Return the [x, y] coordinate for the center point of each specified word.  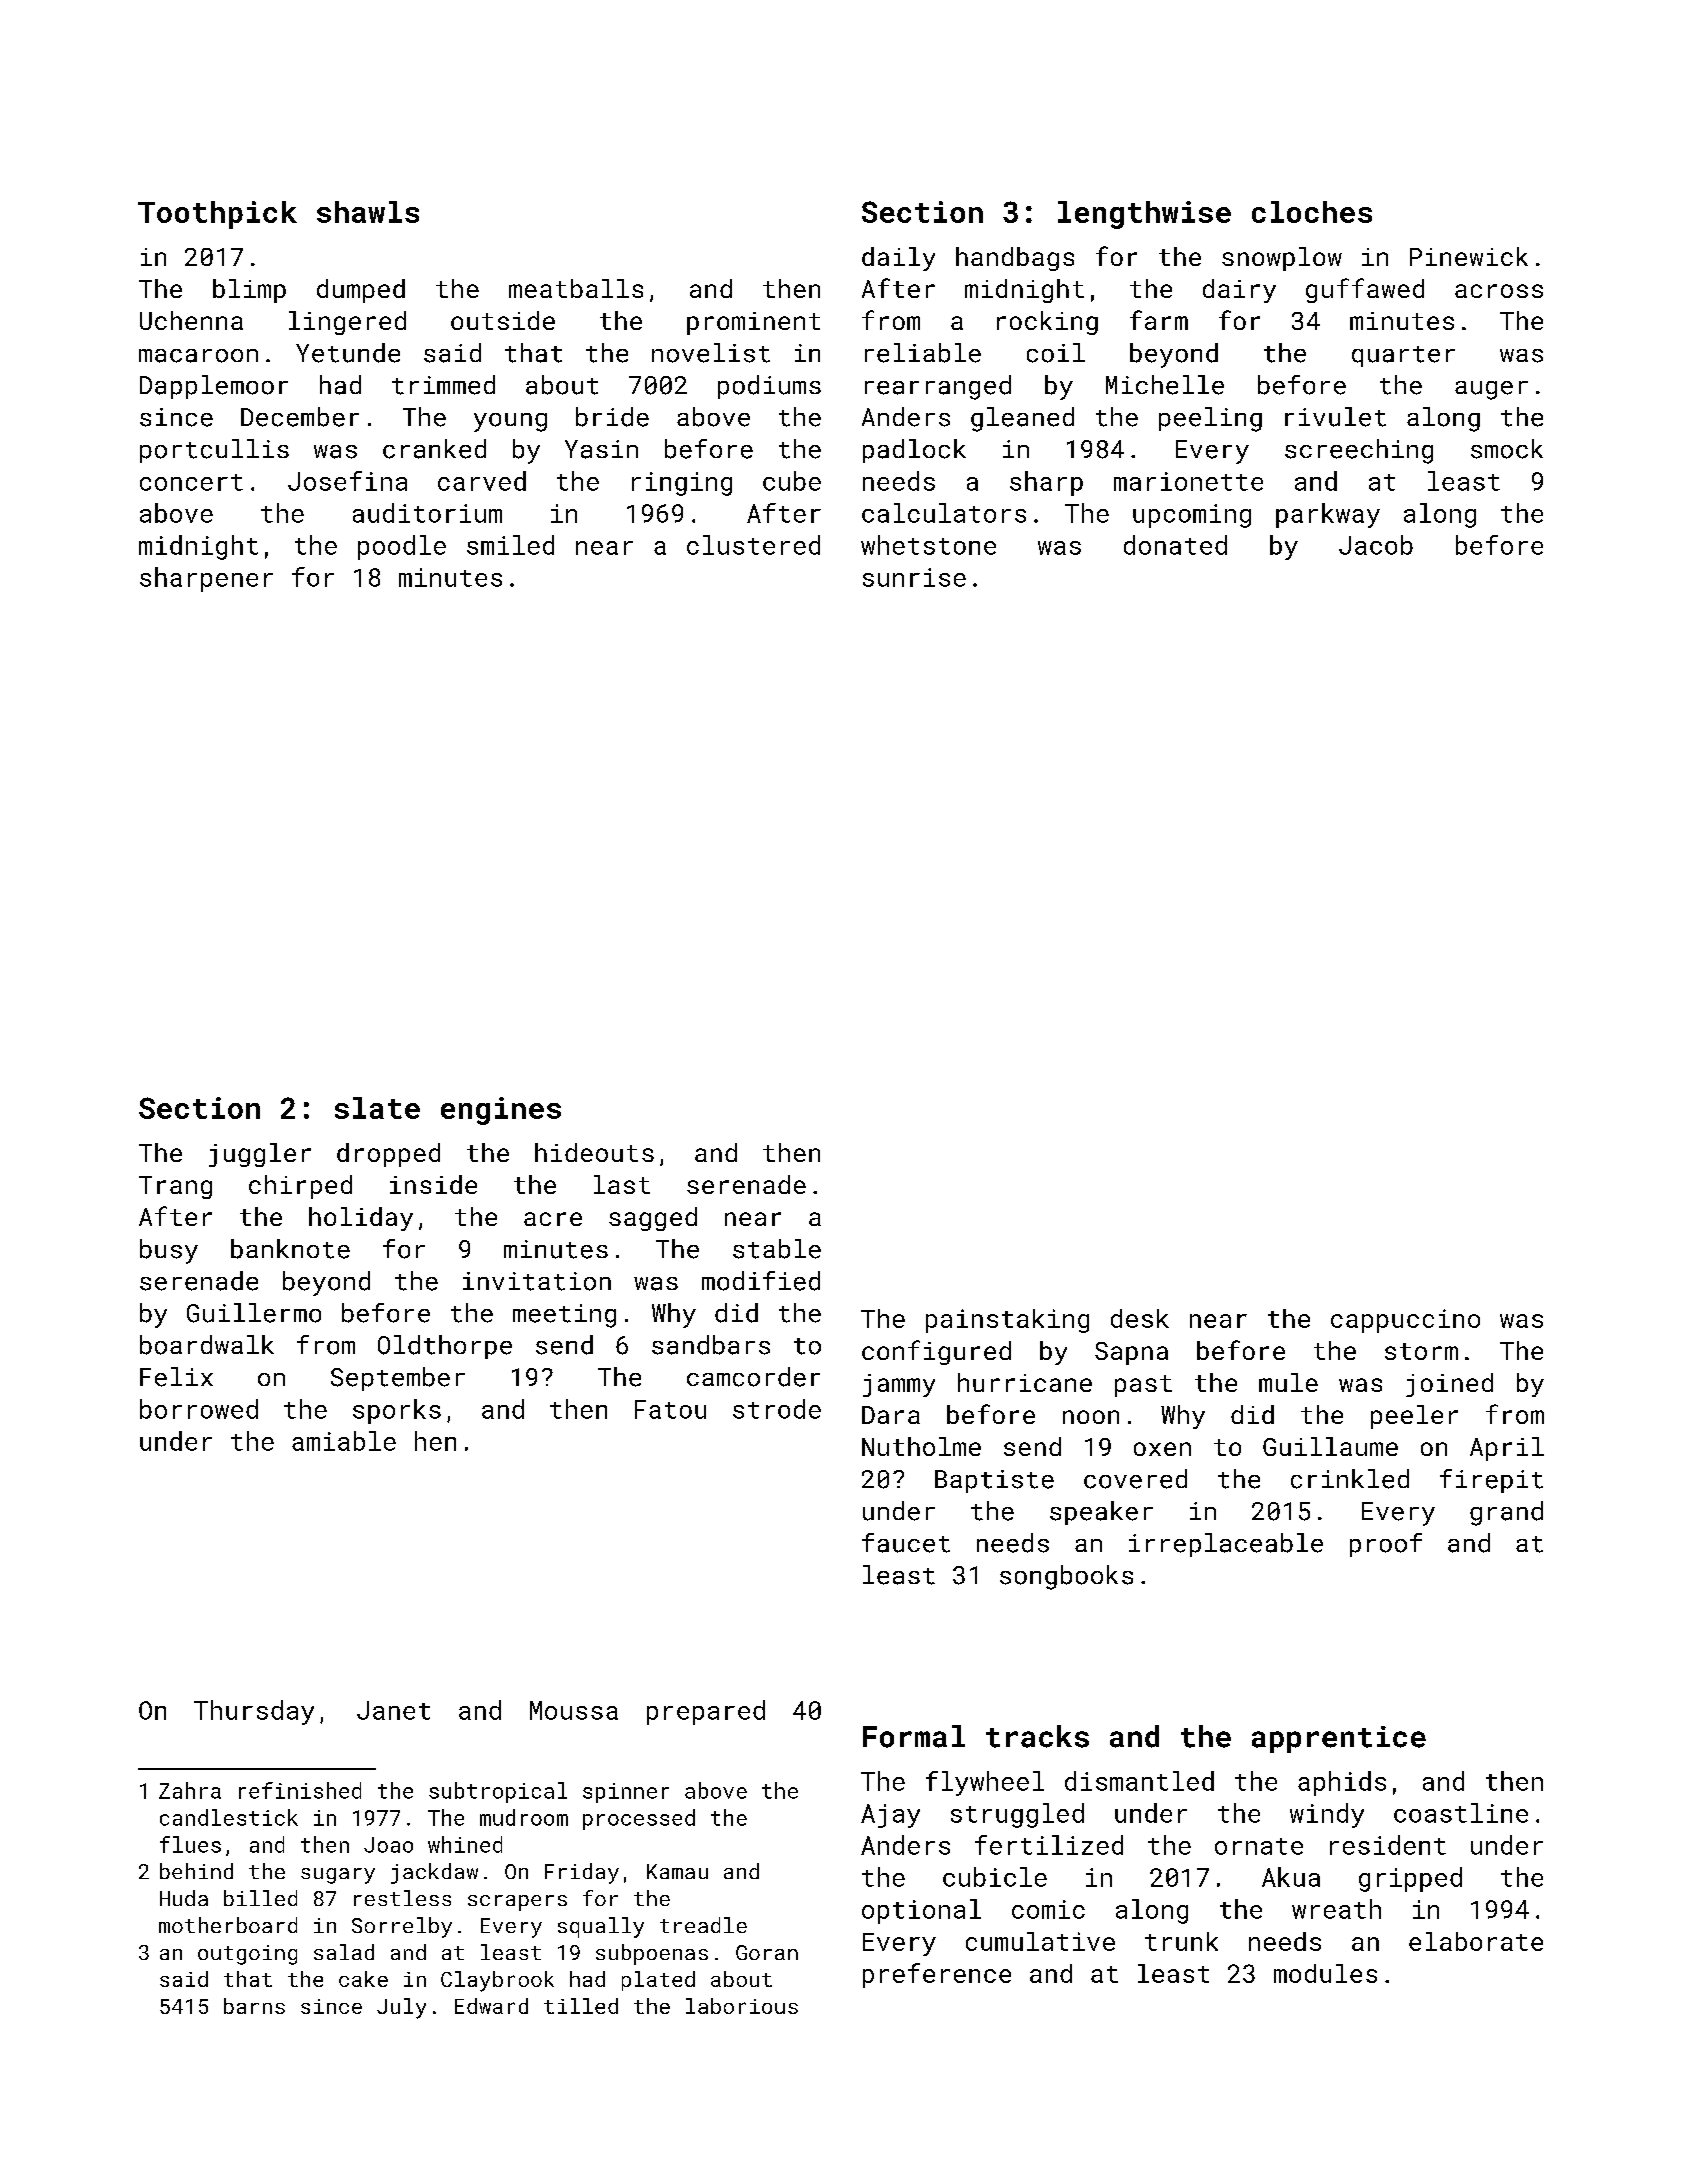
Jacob [1376, 545]
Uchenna [191, 320]
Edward [491, 2006]
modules [1325, 1973]
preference [937, 1975]
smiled [510, 545]
